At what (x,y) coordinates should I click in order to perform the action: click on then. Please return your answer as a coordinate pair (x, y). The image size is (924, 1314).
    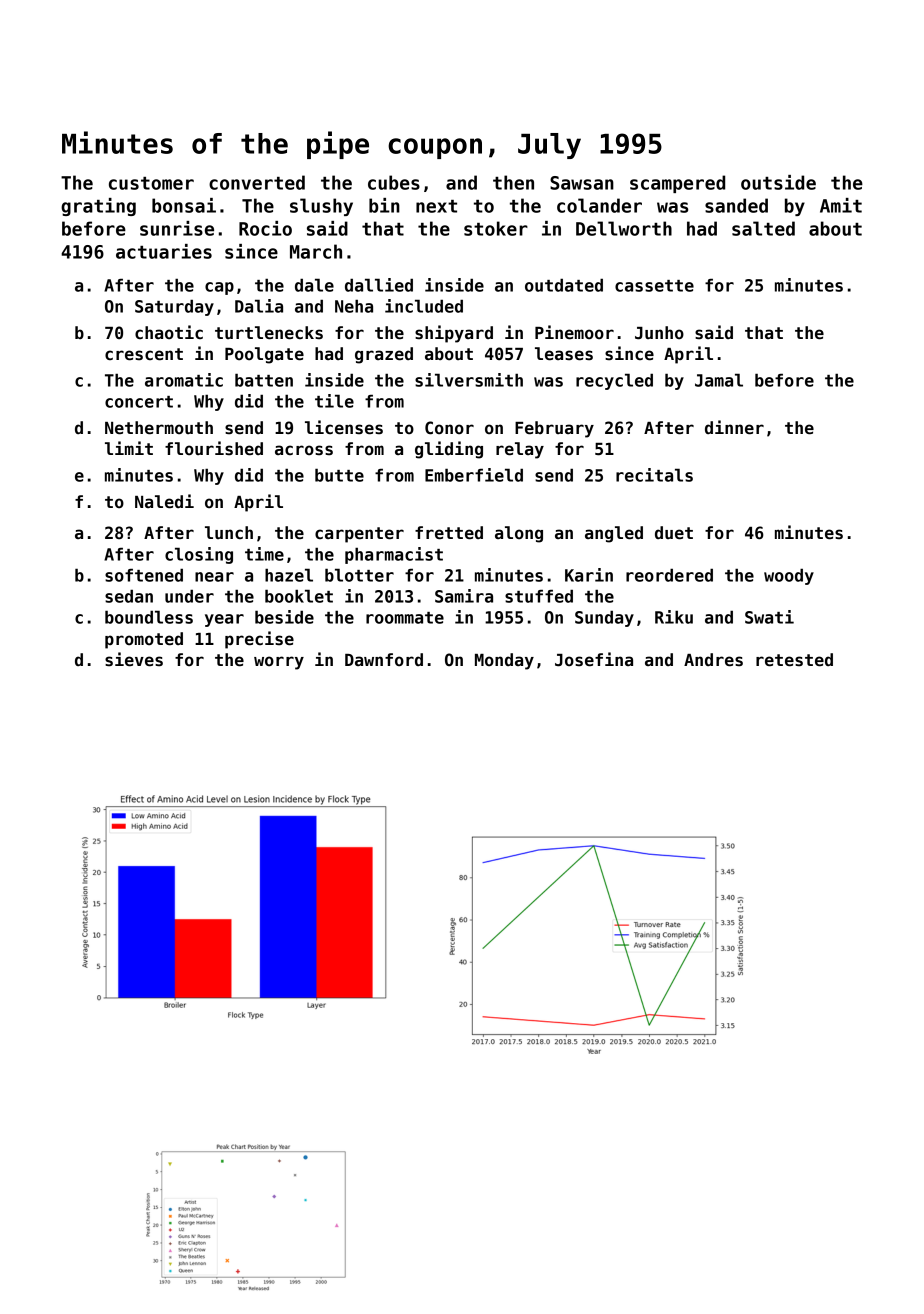
    Looking at the image, I should click on (513, 182).
